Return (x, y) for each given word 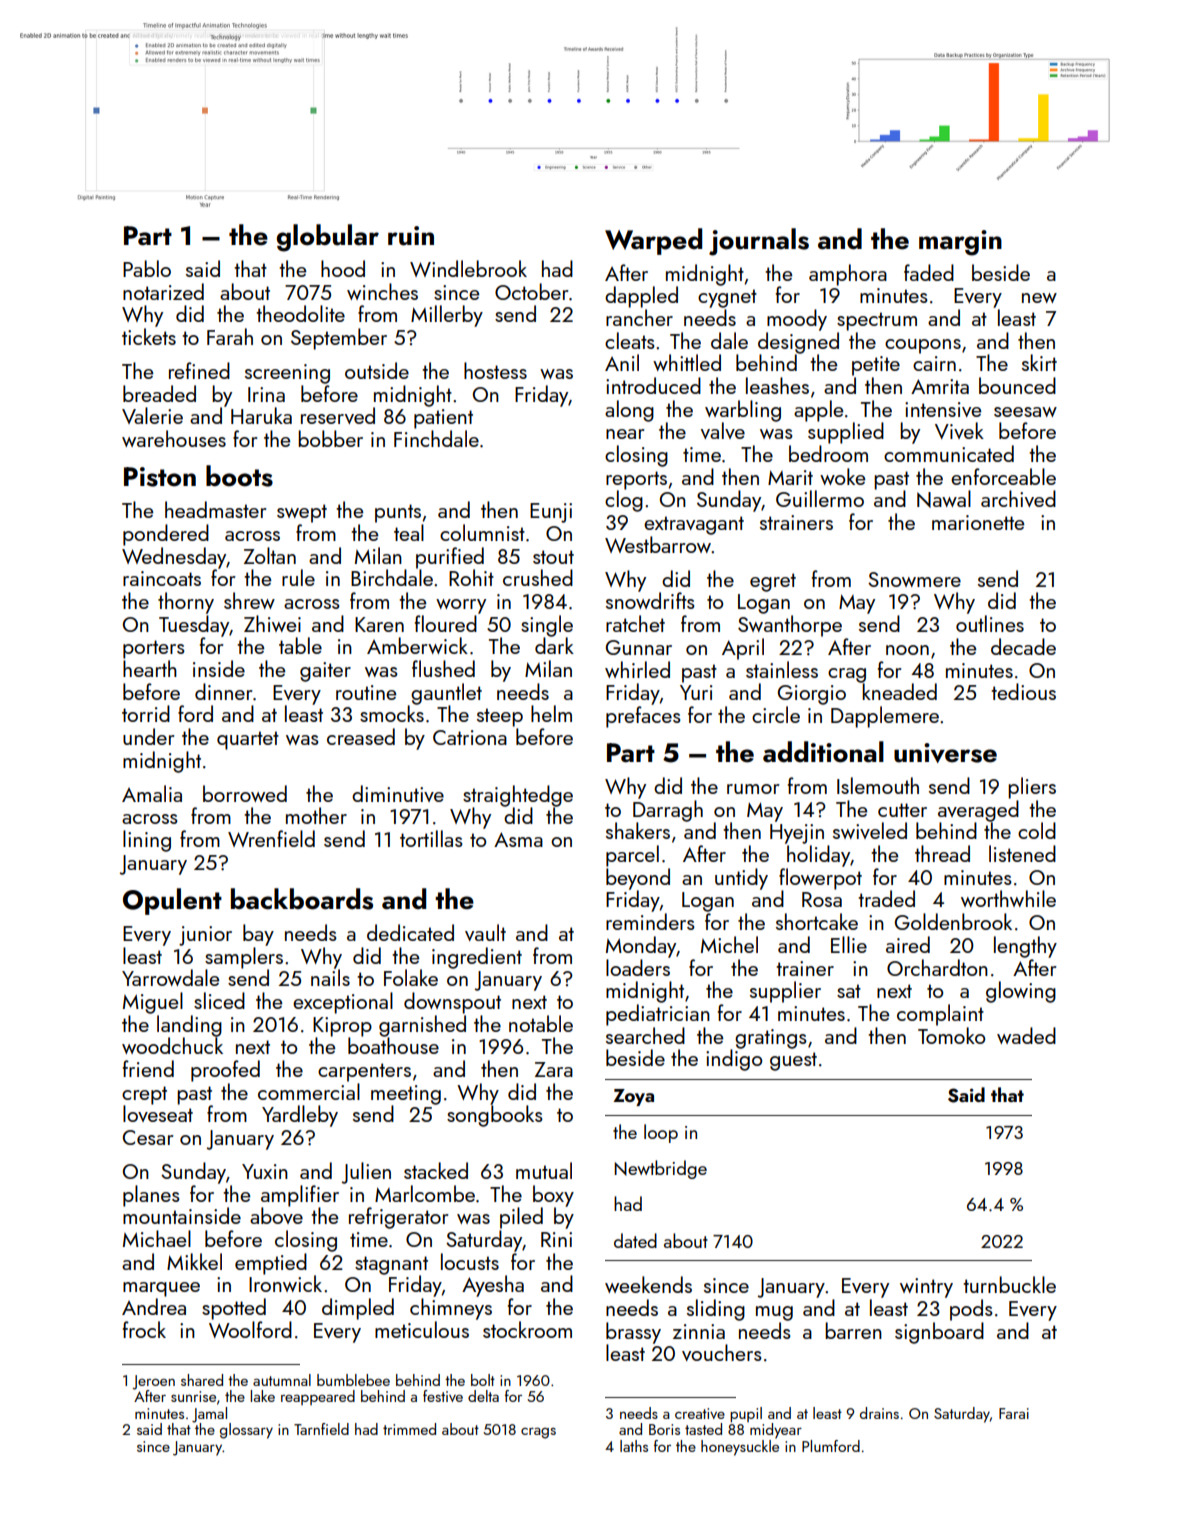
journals (759, 242)
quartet (248, 740)
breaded (159, 393)
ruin (411, 236)
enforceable (1003, 476)
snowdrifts (650, 600)
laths (634, 1446)
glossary (246, 1431)
